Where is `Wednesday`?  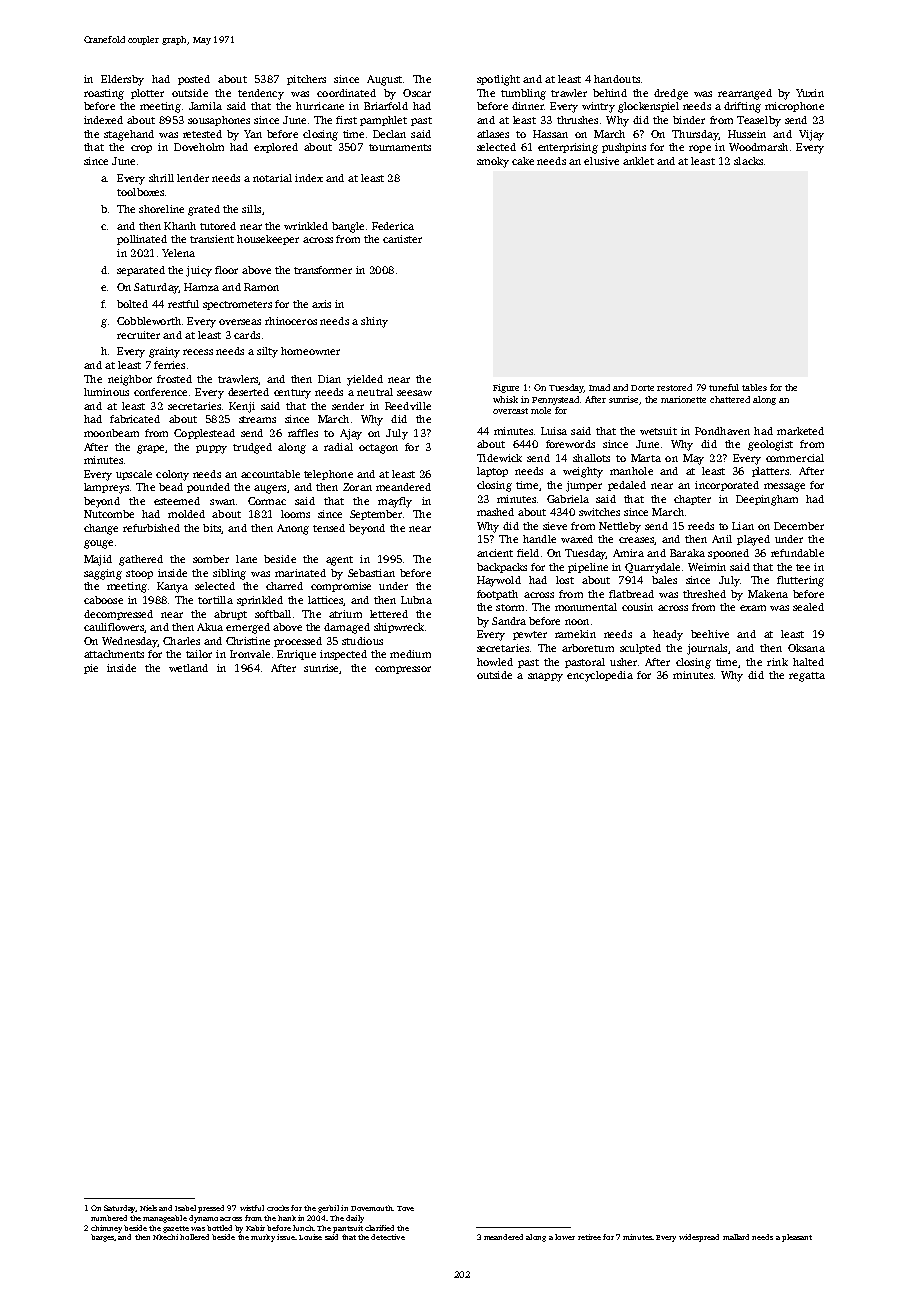
Wednesday is located at coordinates (130, 642).
